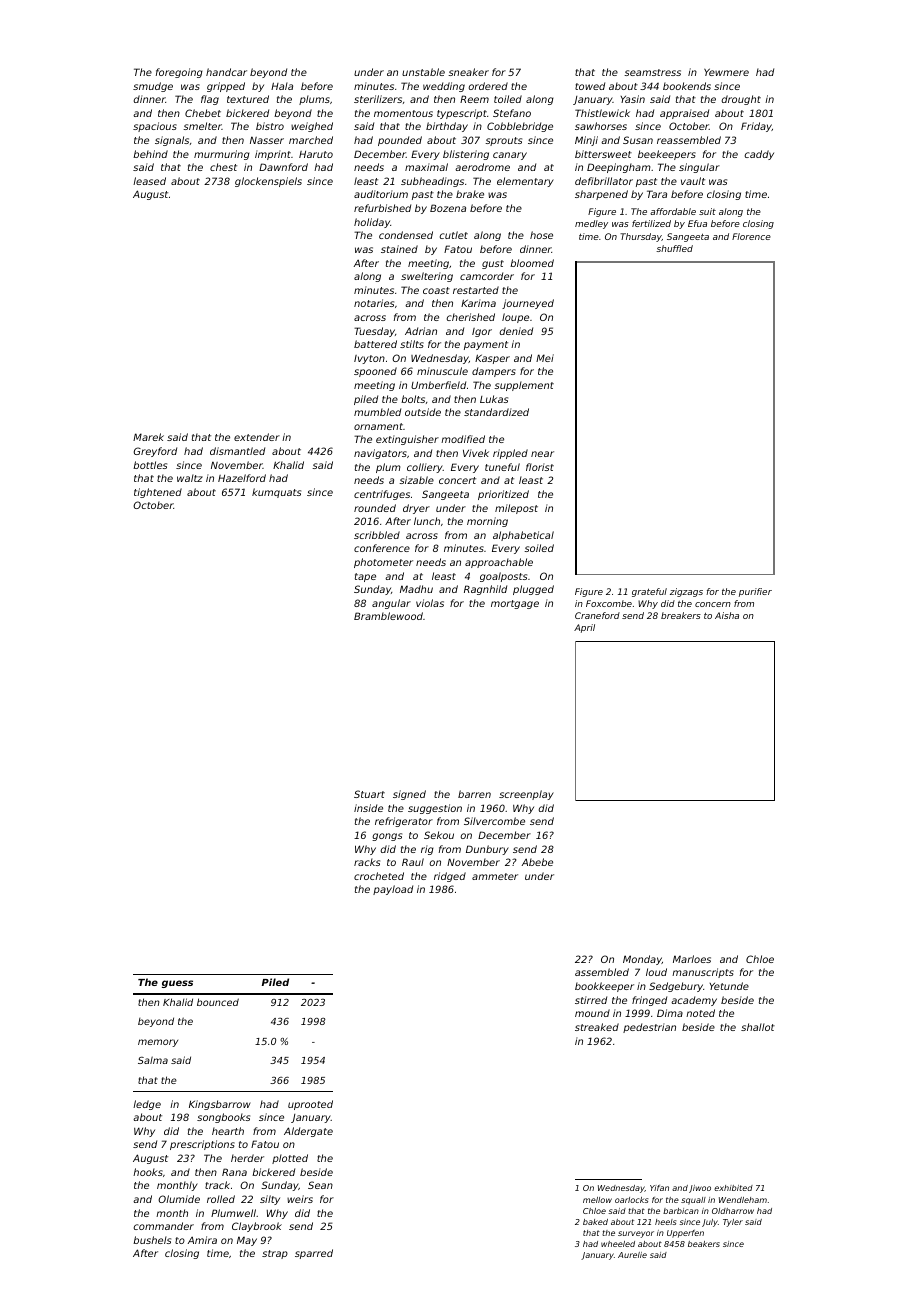 The image size is (908, 1316). Describe the element at coordinates (158, 1043) in the screenshot. I see `memory` at that location.
